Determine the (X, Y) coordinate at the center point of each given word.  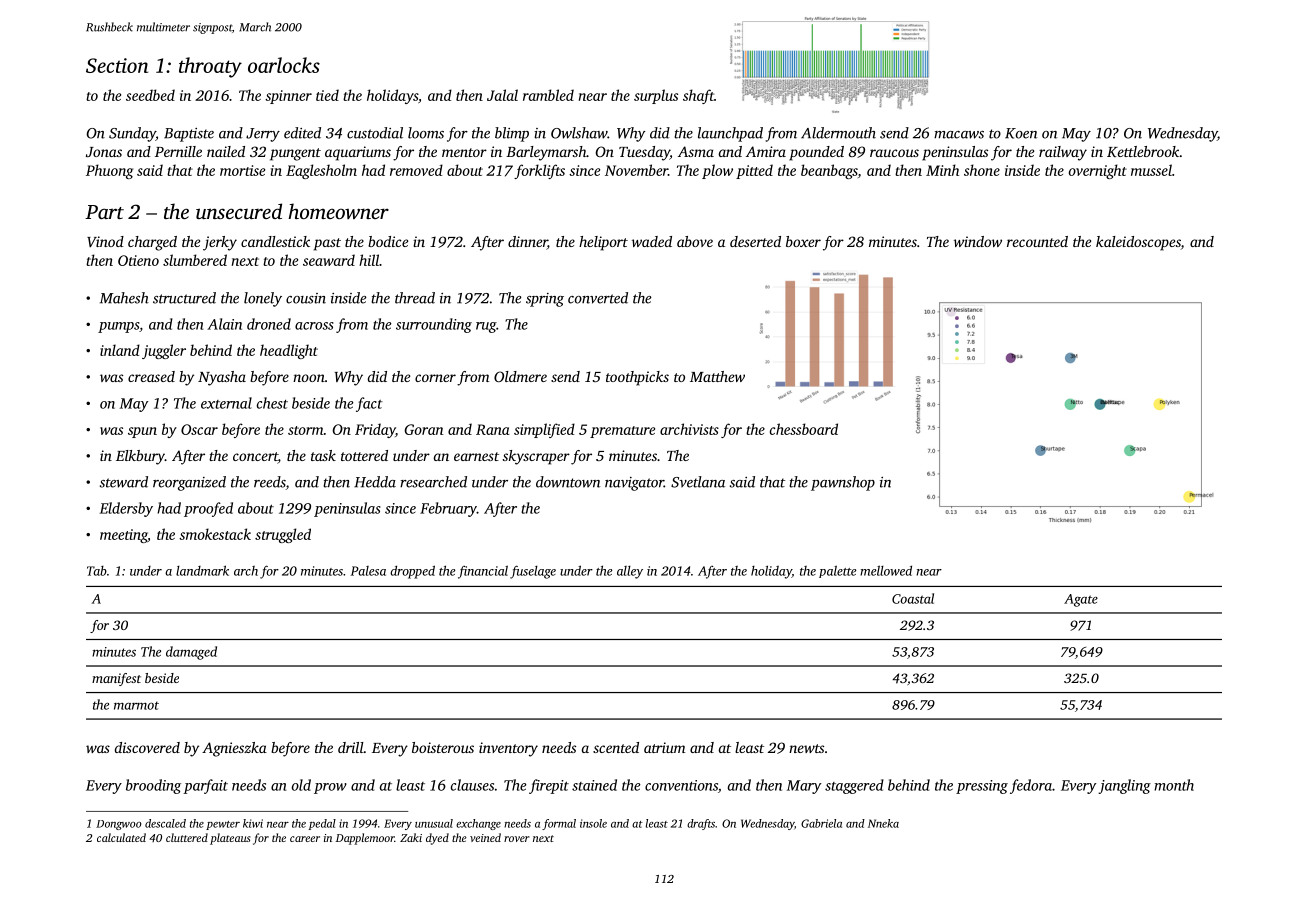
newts (806, 748)
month (1174, 785)
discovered (147, 747)
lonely (263, 299)
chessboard (804, 429)
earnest (476, 456)
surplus (656, 96)
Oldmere (520, 376)
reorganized (189, 483)
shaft (698, 96)
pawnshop (843, 483)
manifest (116, 679)
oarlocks (284, 65)
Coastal (913, 598)
